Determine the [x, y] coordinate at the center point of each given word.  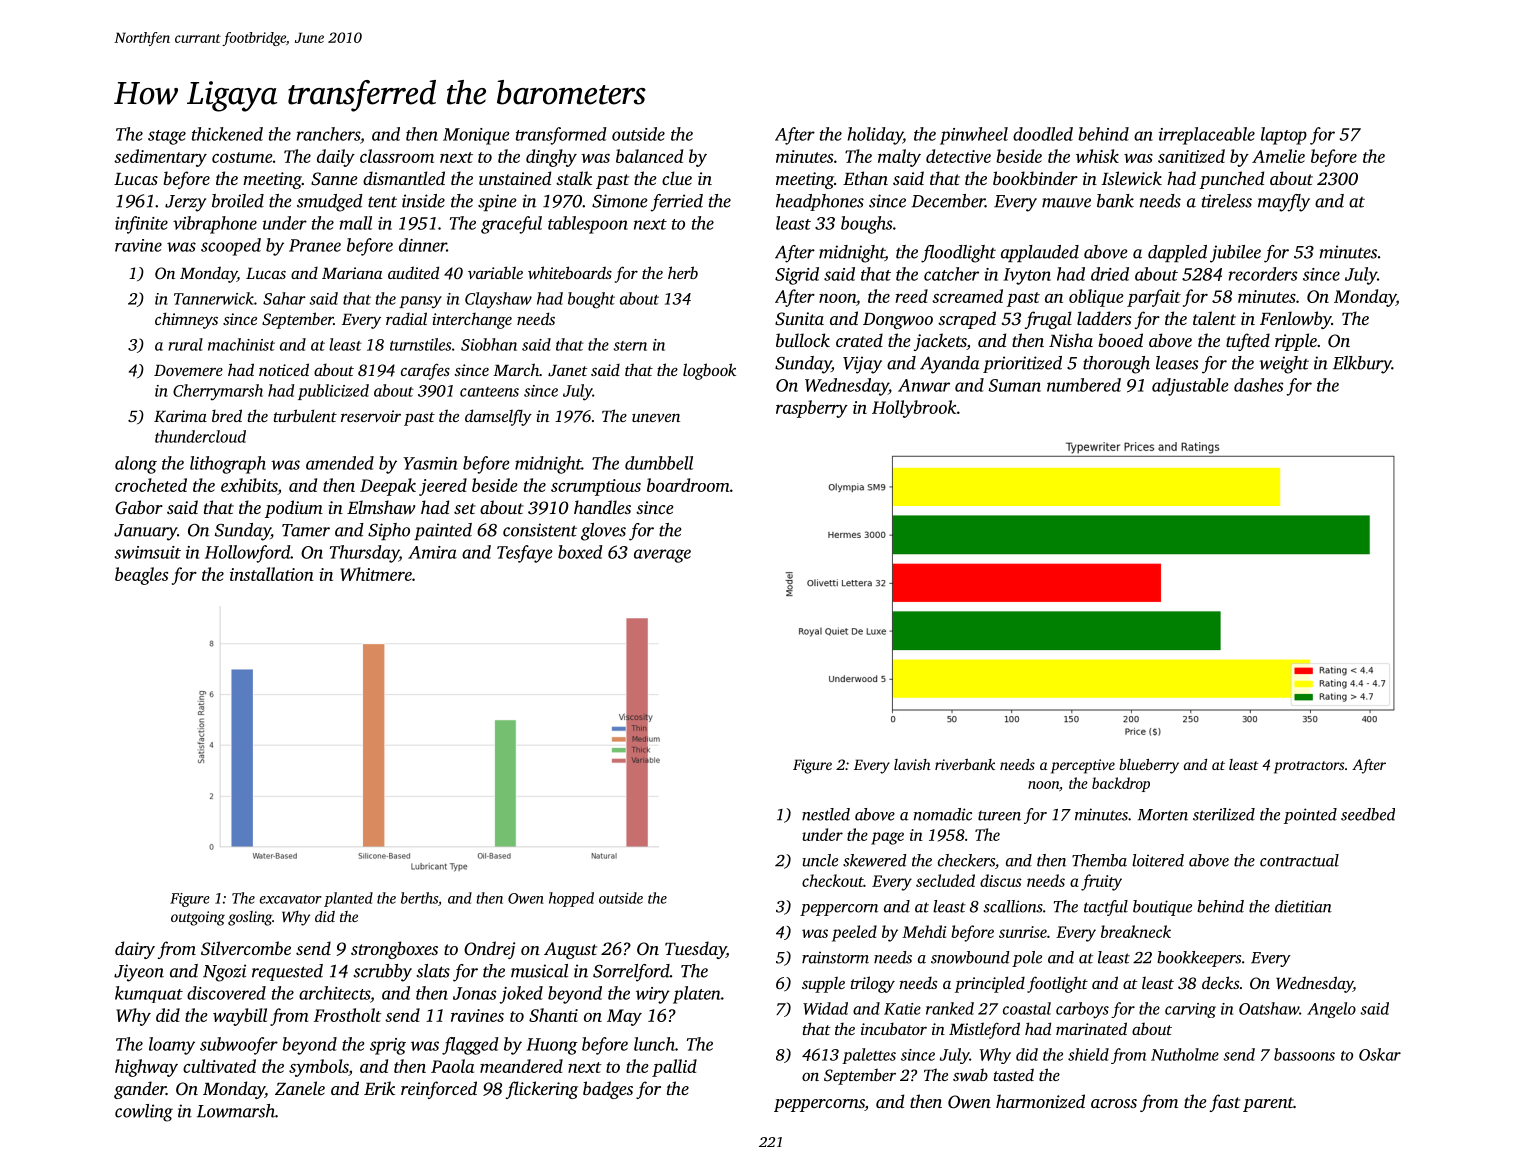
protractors [1309, 767]
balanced [649, 156]
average [662, 556]
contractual [1299, 860]
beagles [141, 576]
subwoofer [239, 1046]
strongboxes [394, 950]
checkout [833, 880]
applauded [1040, 253]
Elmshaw [381, 507]
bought [591, 300]
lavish [912, 764]
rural [186, 344]
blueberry [1149, 766]
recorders [1263, 274]
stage [167, 137]
